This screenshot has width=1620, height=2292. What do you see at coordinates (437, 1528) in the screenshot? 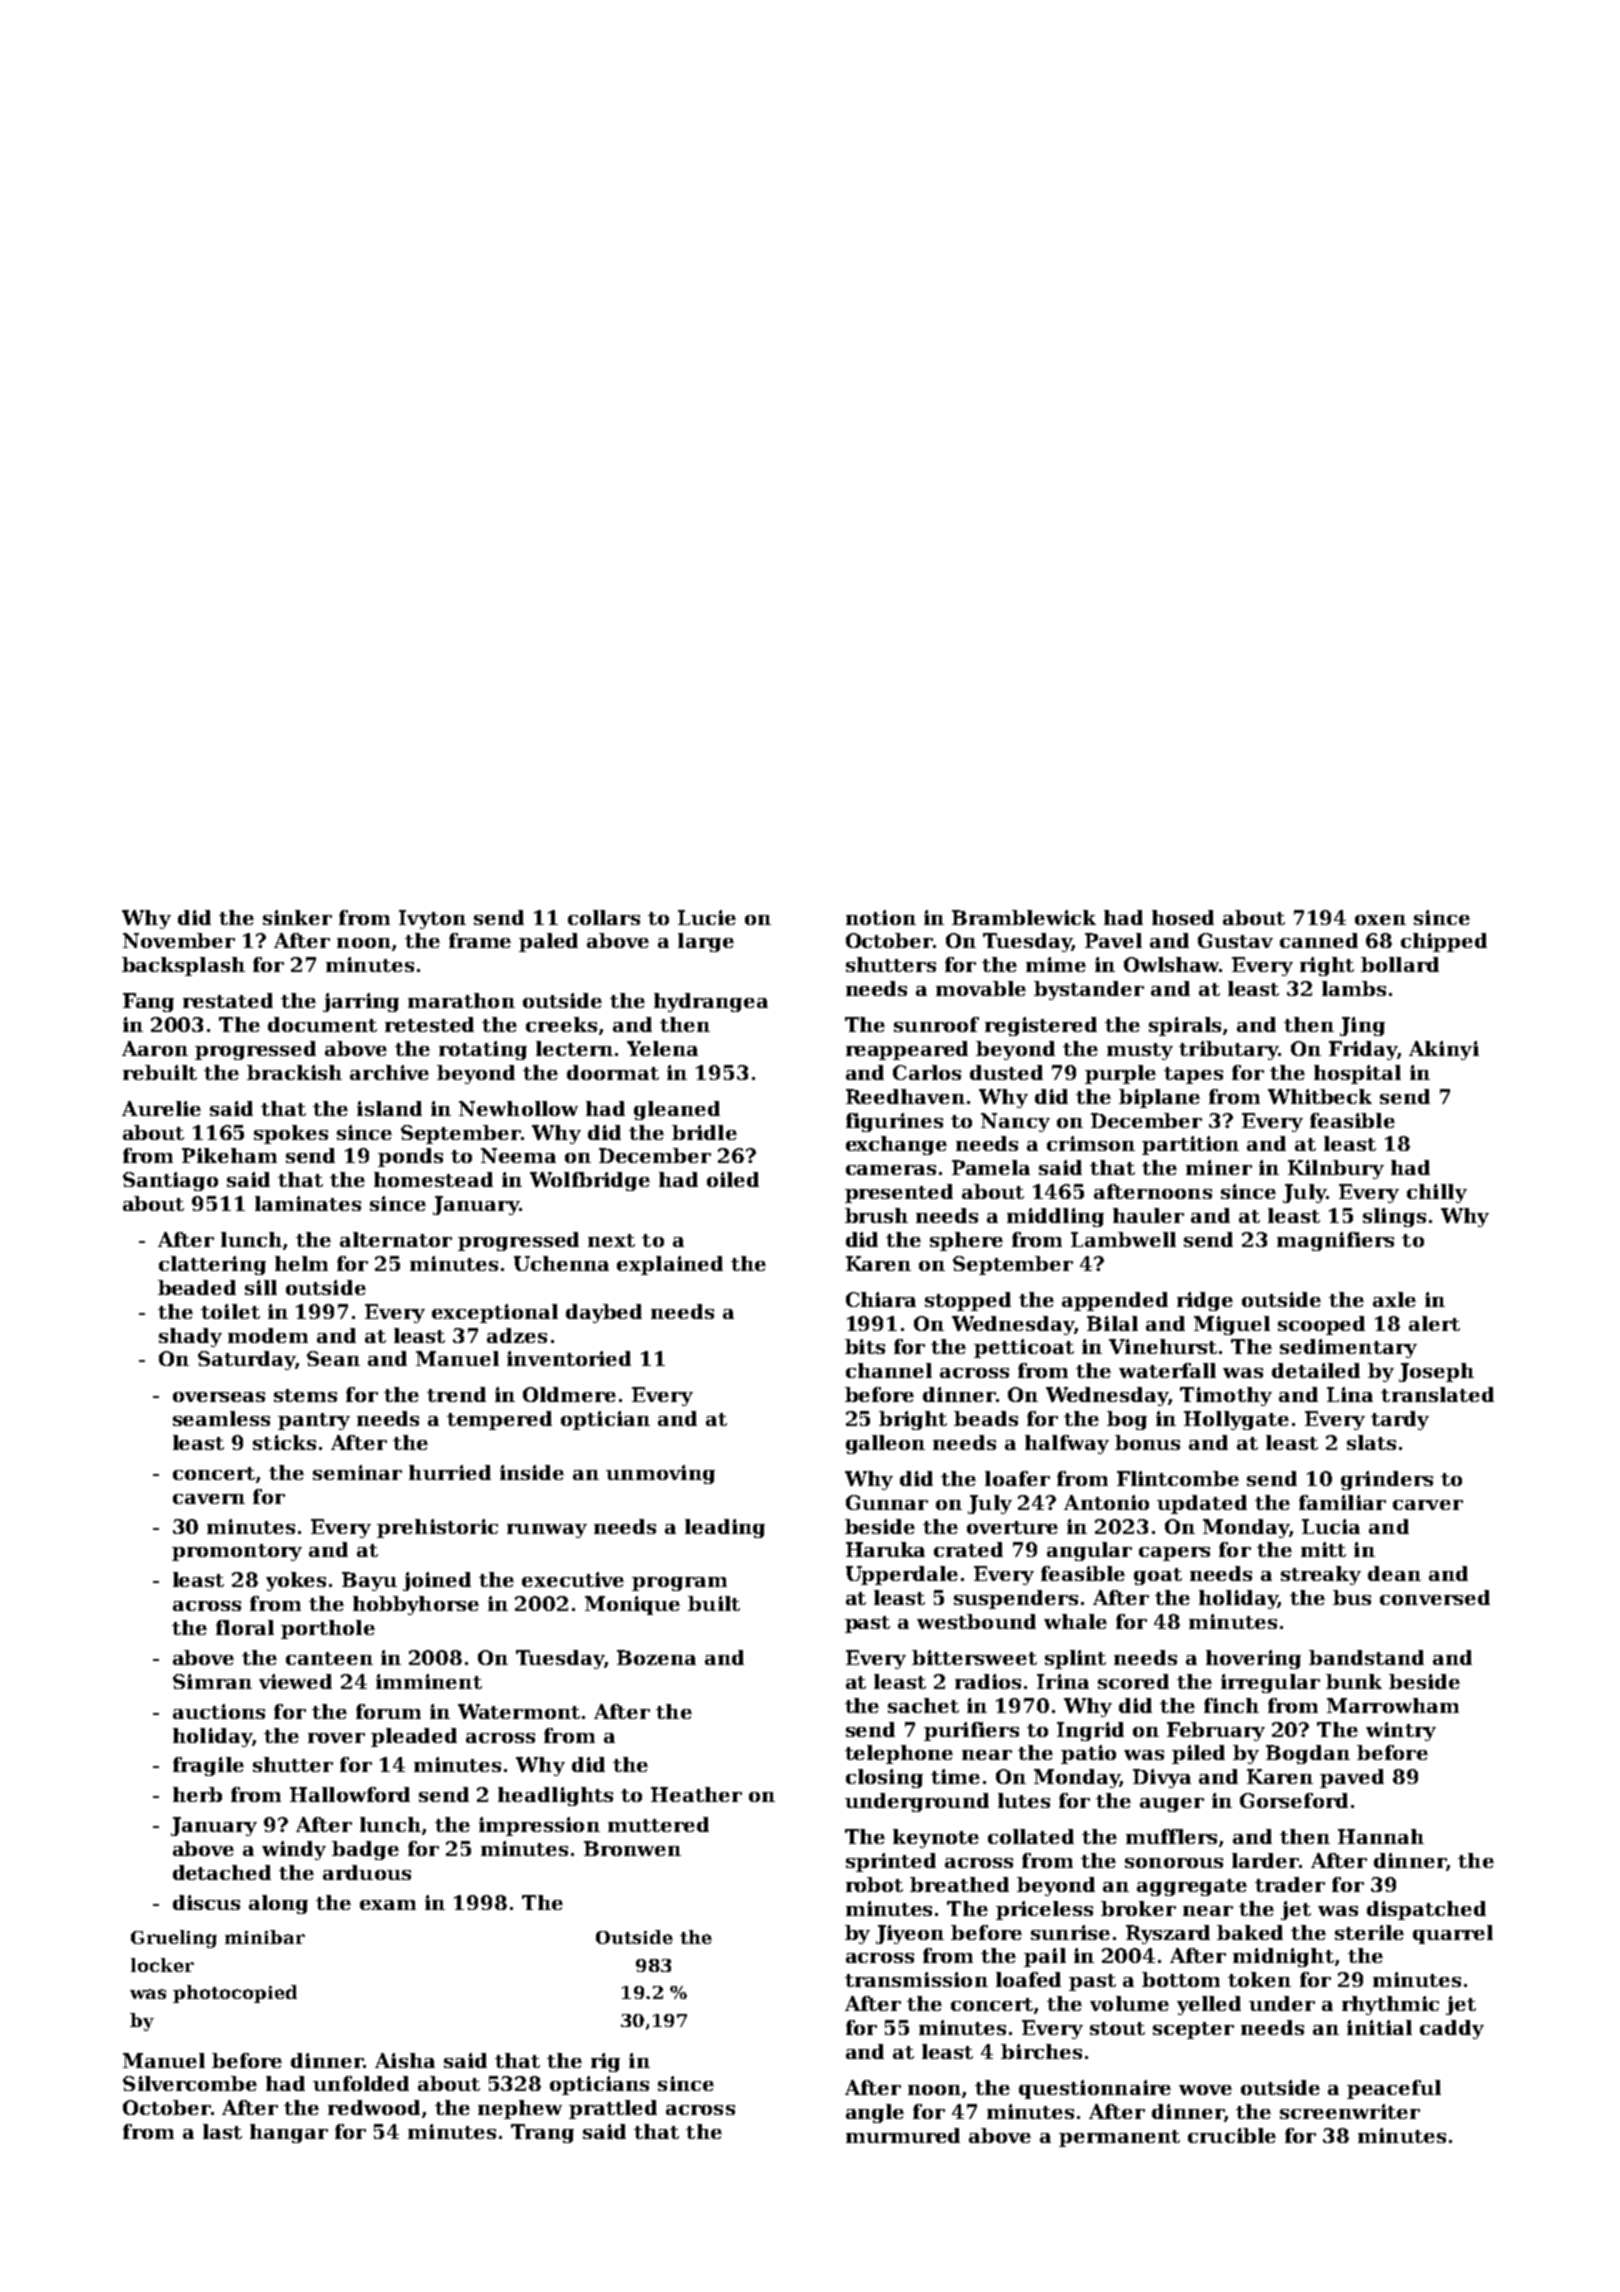
I see `prehistoric` at bounding box center [437, 1528].
